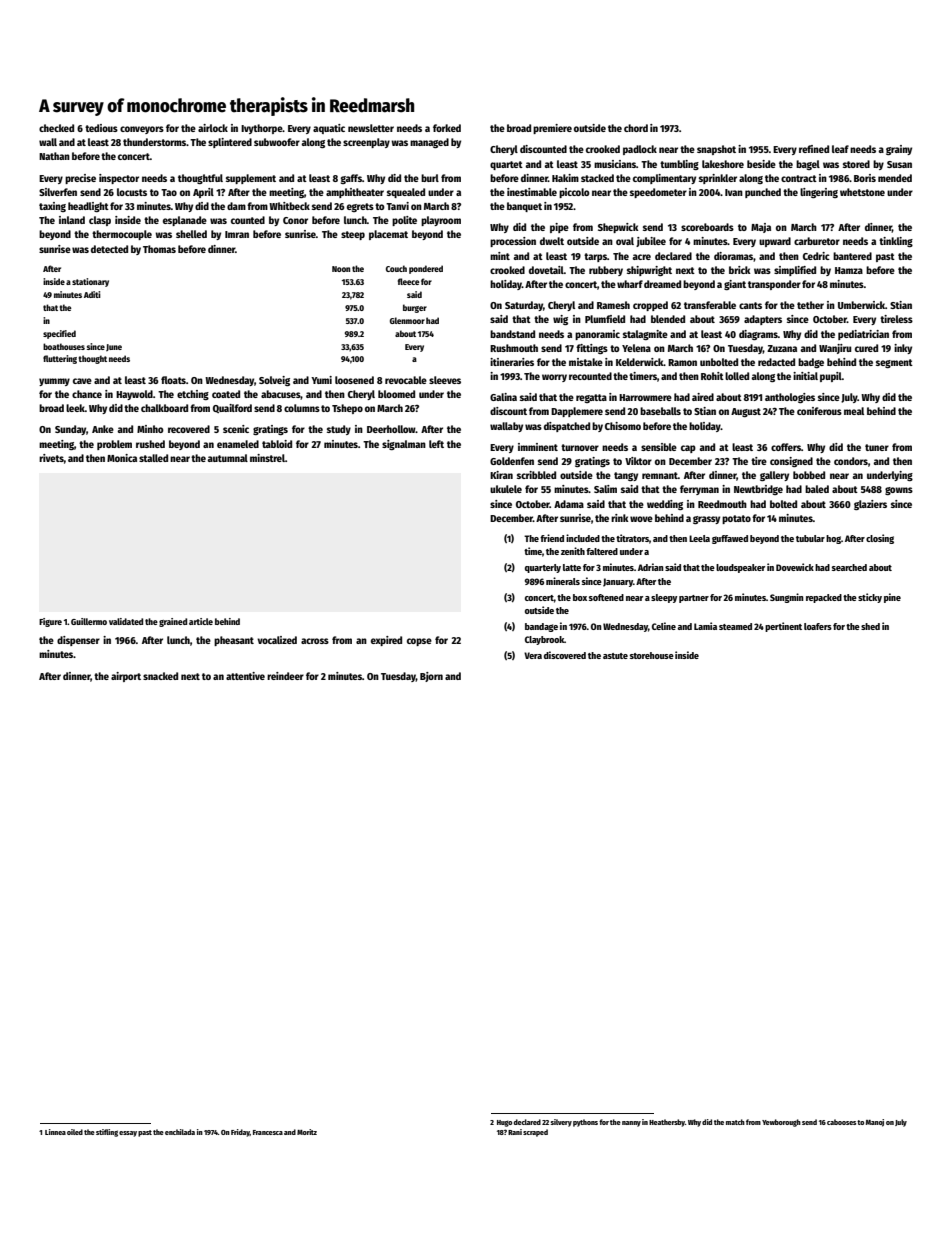  What do you see at coordinates (160, 676) in the screenshot?
I see `snacked` at bounding box center [160, 676].
